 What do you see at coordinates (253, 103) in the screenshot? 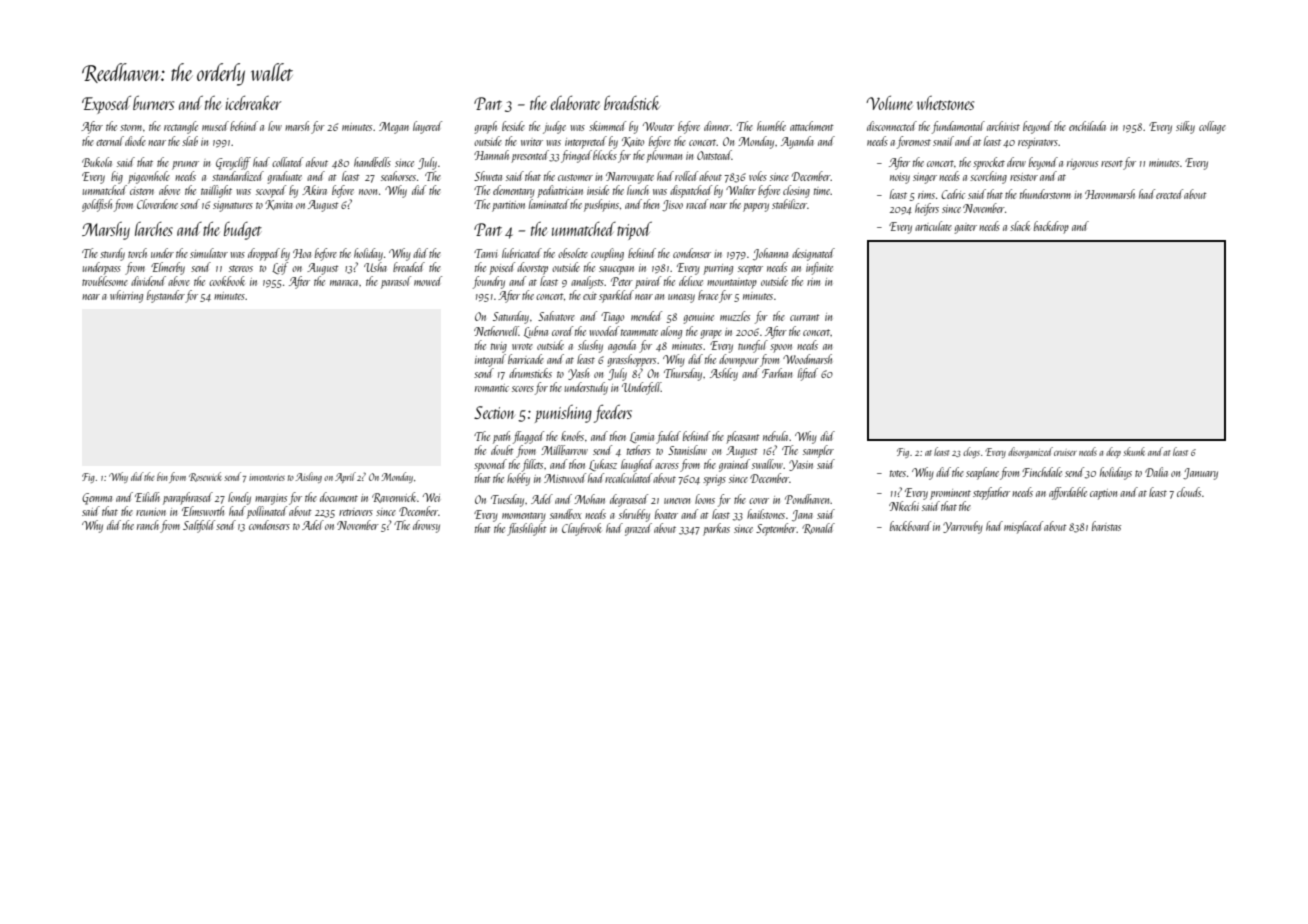
I see `icebreaker` at bounding box center [253, 103].
